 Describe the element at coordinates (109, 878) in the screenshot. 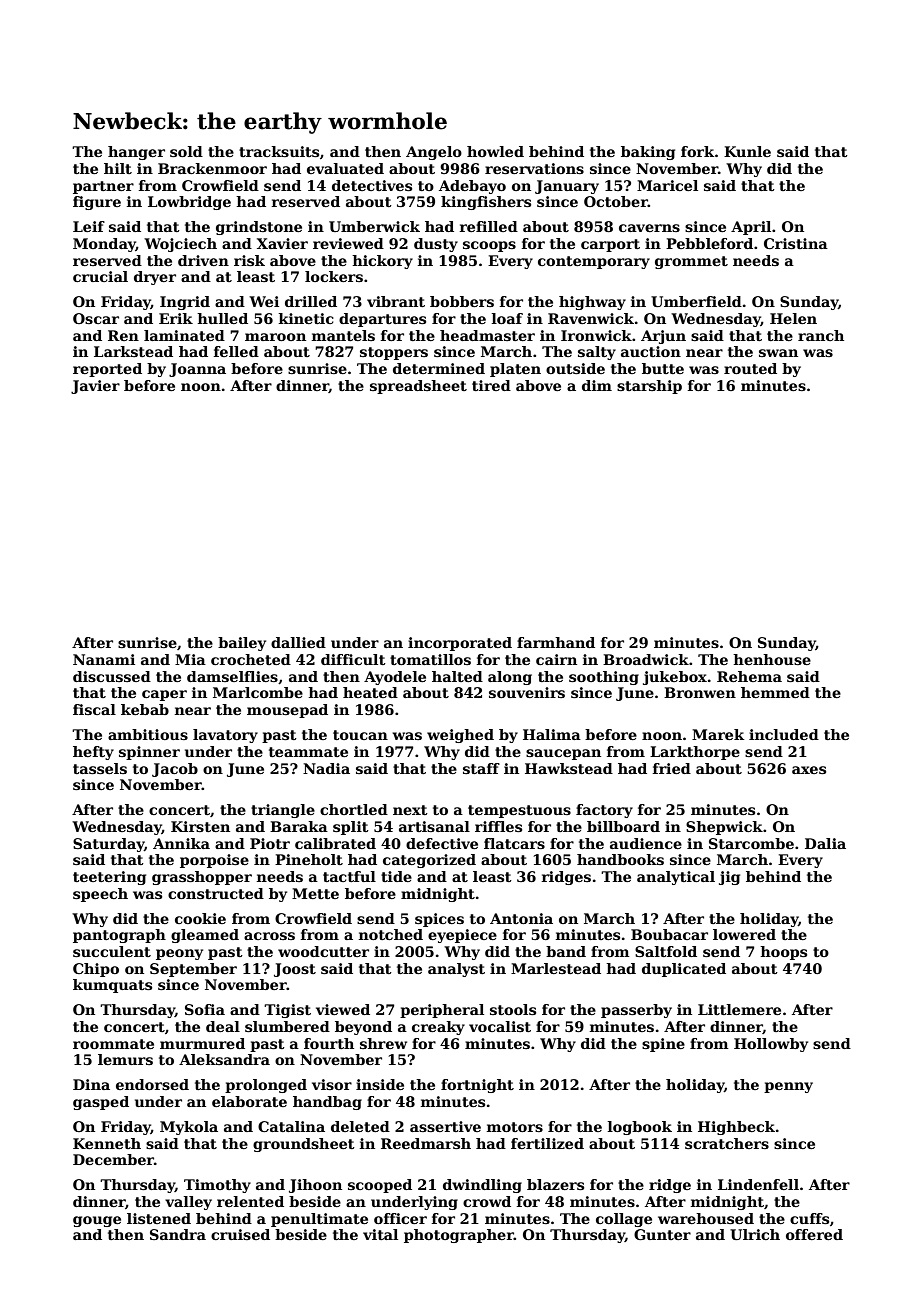

I see `teetering` at that location.
